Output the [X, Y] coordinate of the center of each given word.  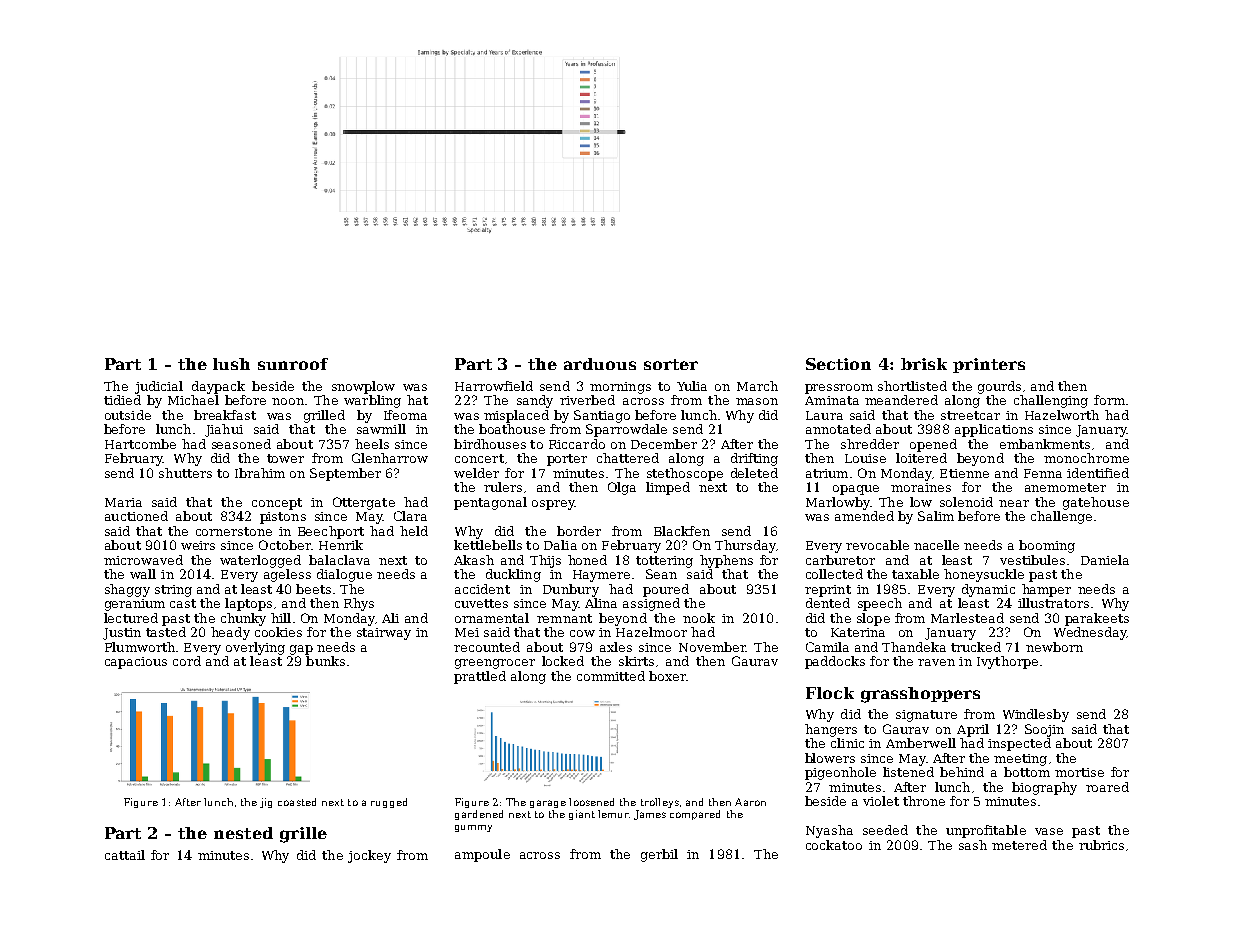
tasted [166, 632]
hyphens [726, 561]
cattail [125, 855]
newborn [1054, 647]
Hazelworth [1062, 415]
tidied [122, 400]
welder [476, 473]
